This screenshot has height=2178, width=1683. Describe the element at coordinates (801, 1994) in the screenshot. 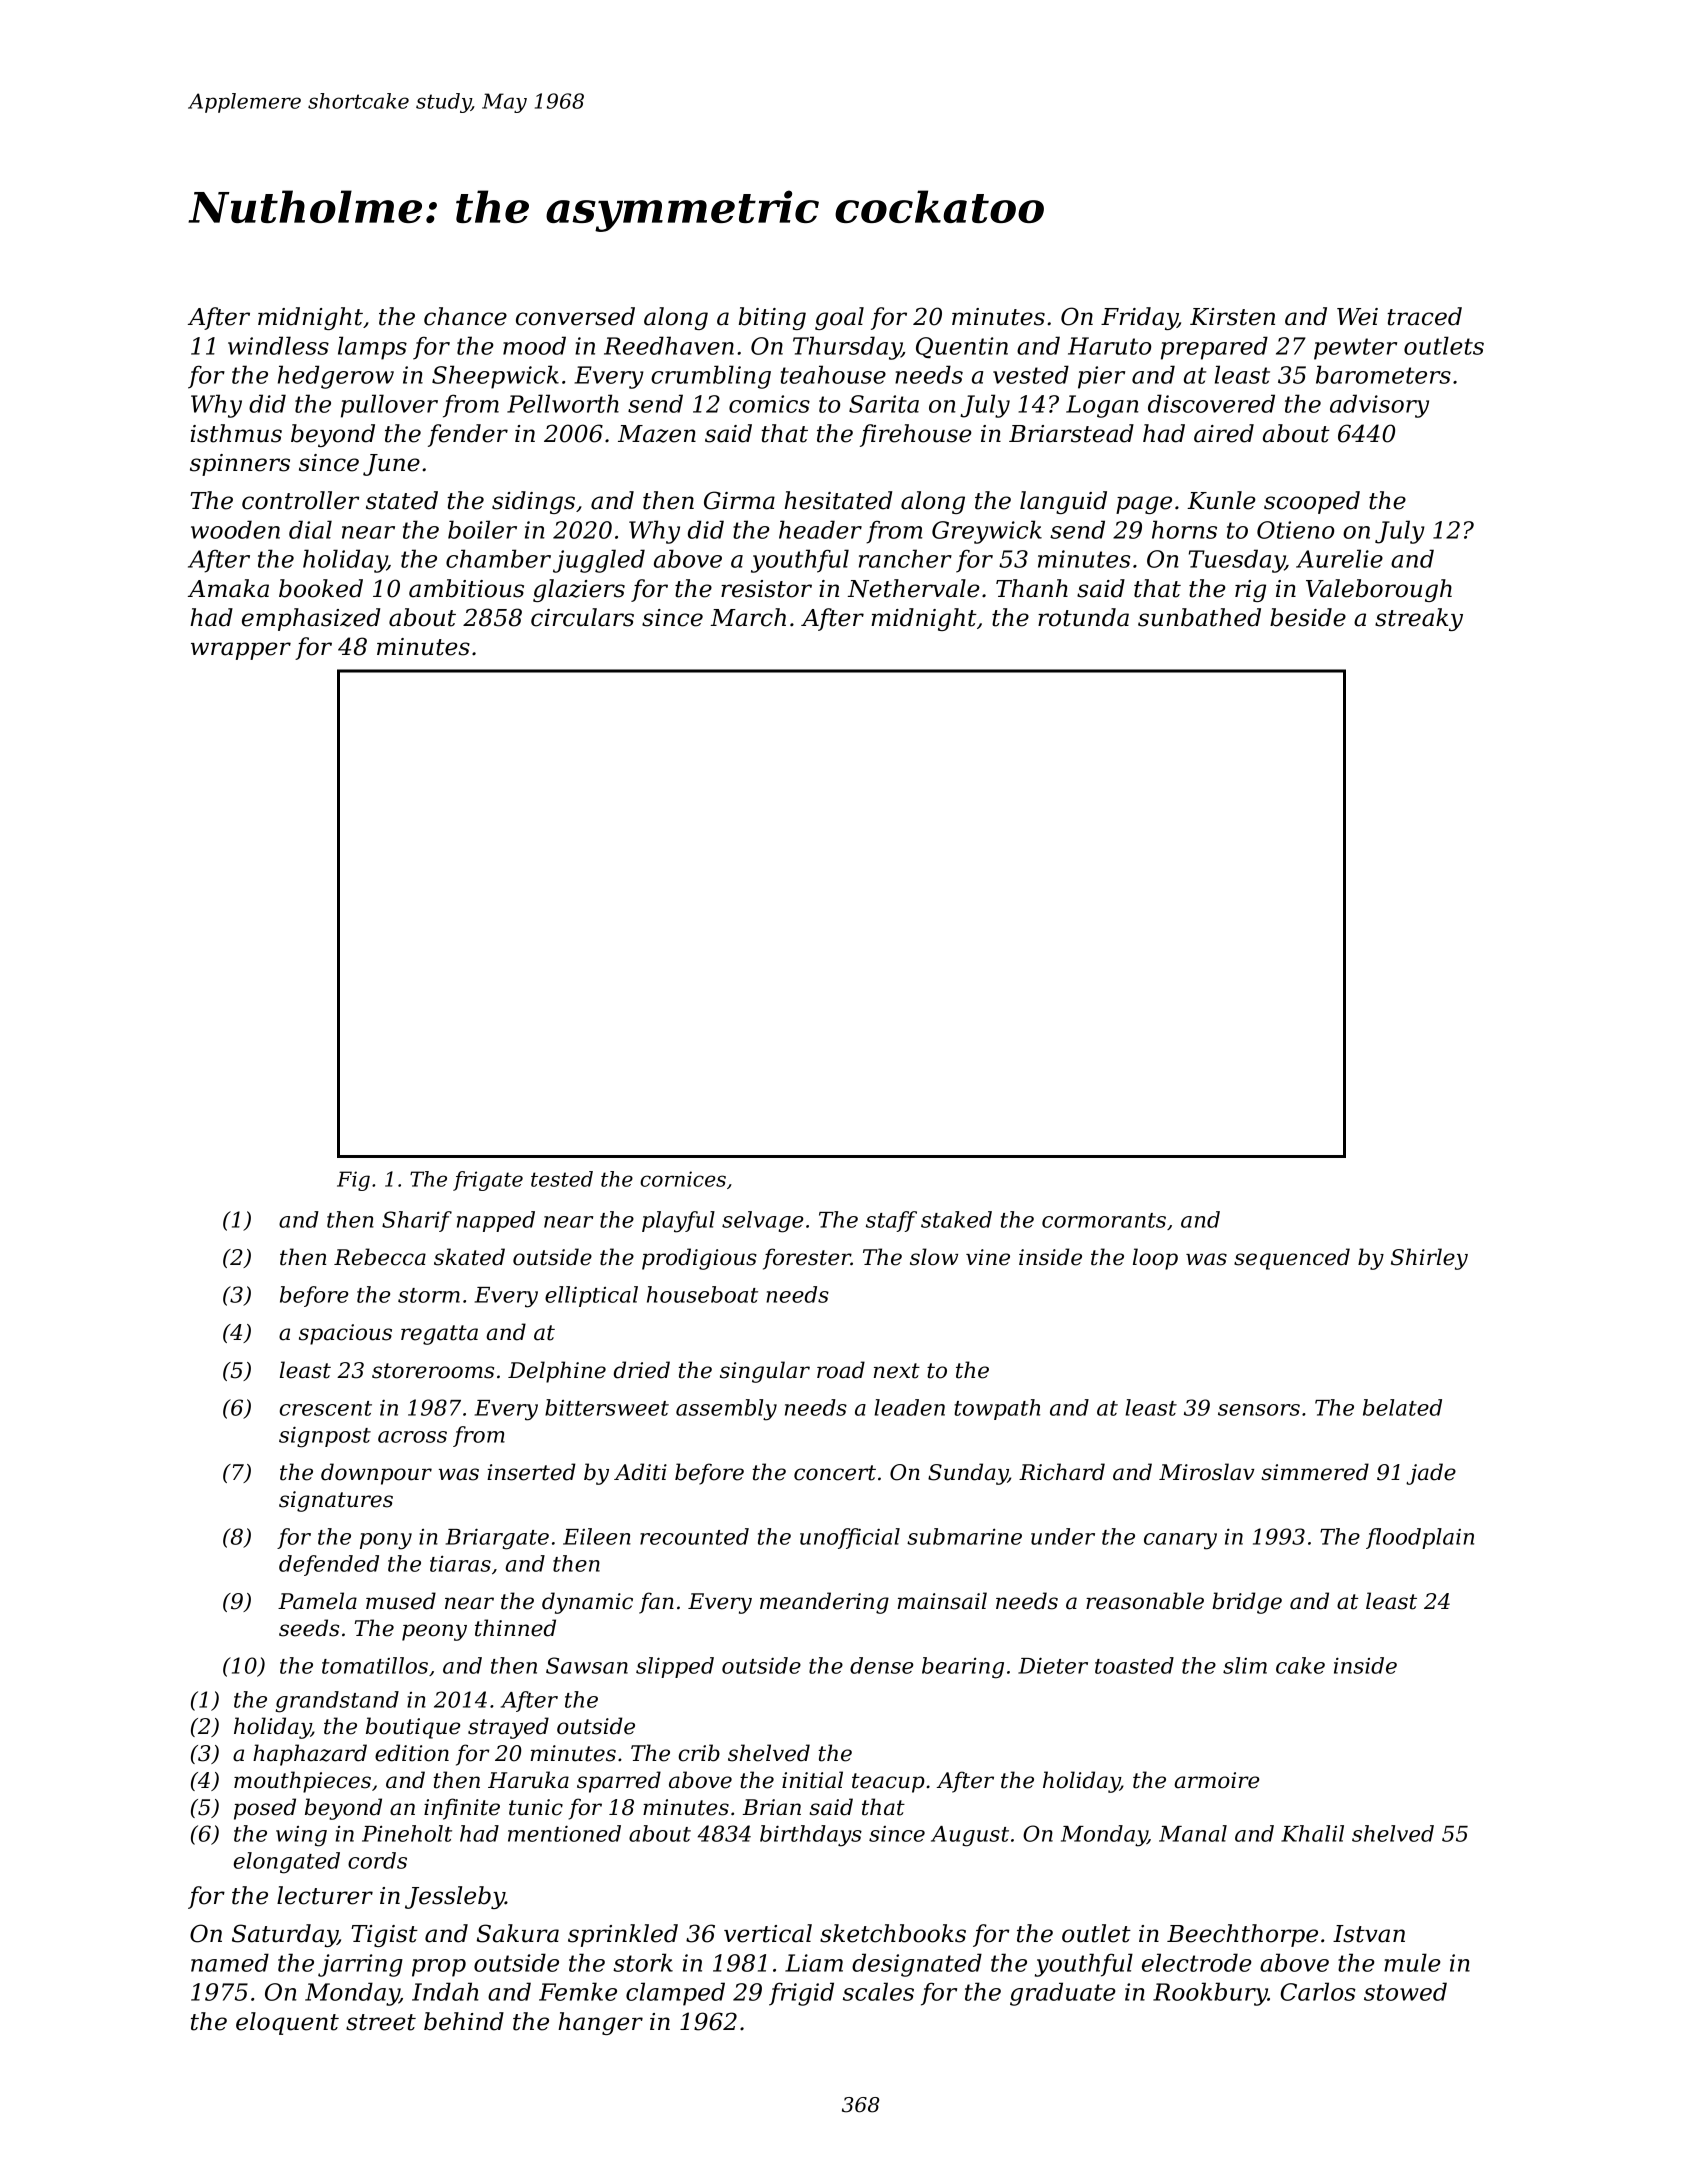

I see `frigid` at that location.
